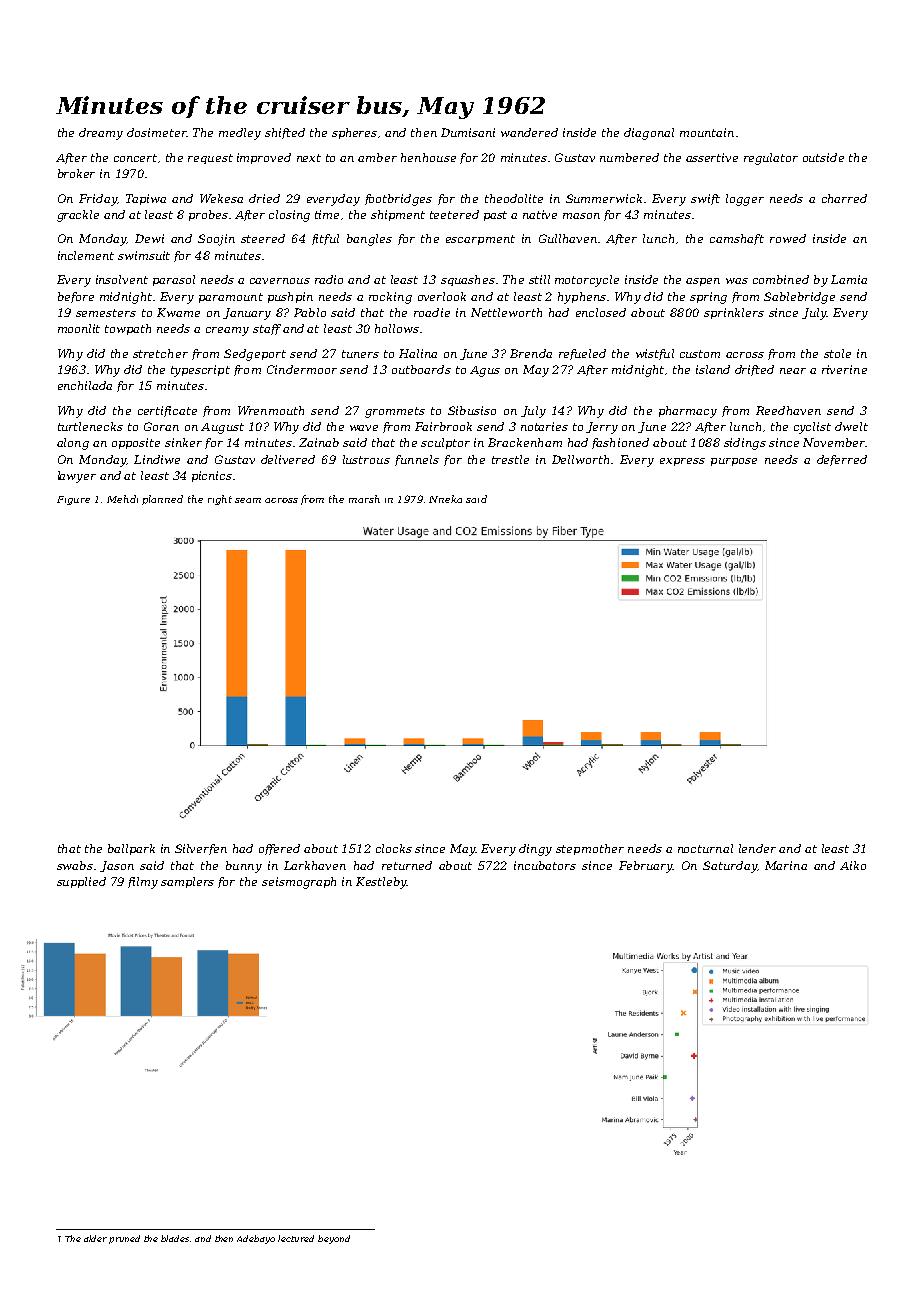  Describe the element at coordinates (157, 132) in the screenshot. I see `dosimeter` at that location.
